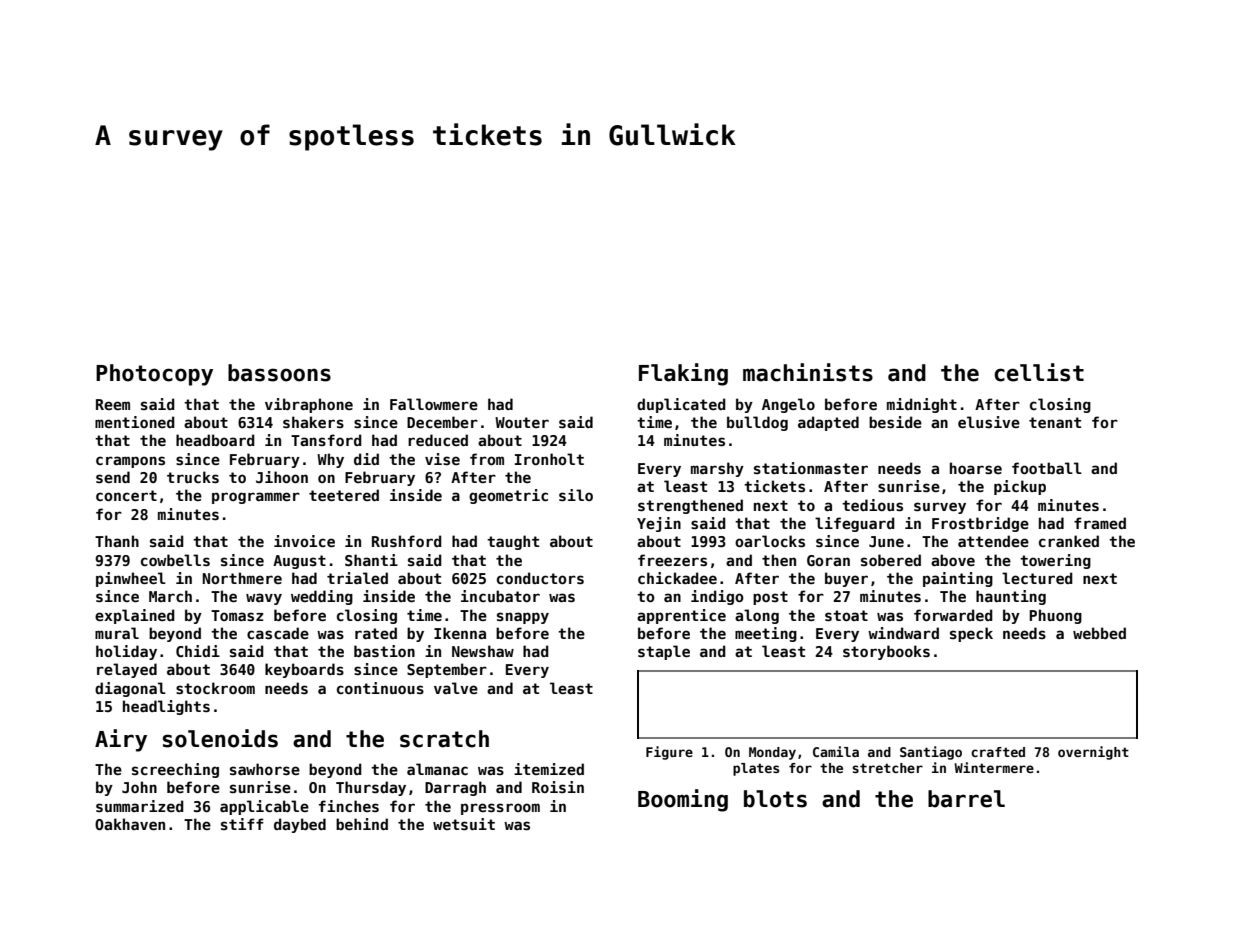 This page has height=952, width=1233. Describe the element at coordinates (282, 477) in the page. I see `Jihoon` at that location.
